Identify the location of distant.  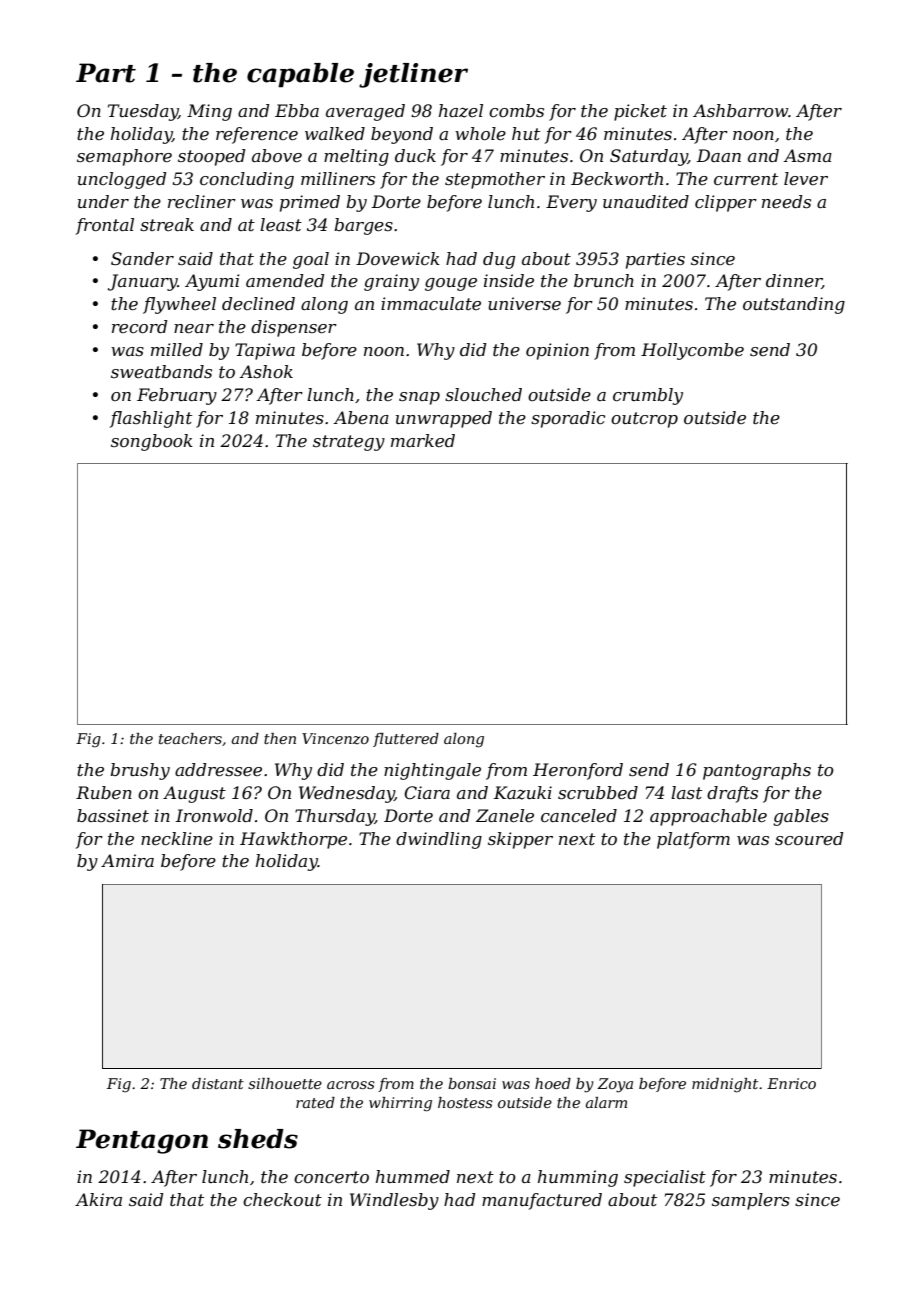
(218, 1083).
